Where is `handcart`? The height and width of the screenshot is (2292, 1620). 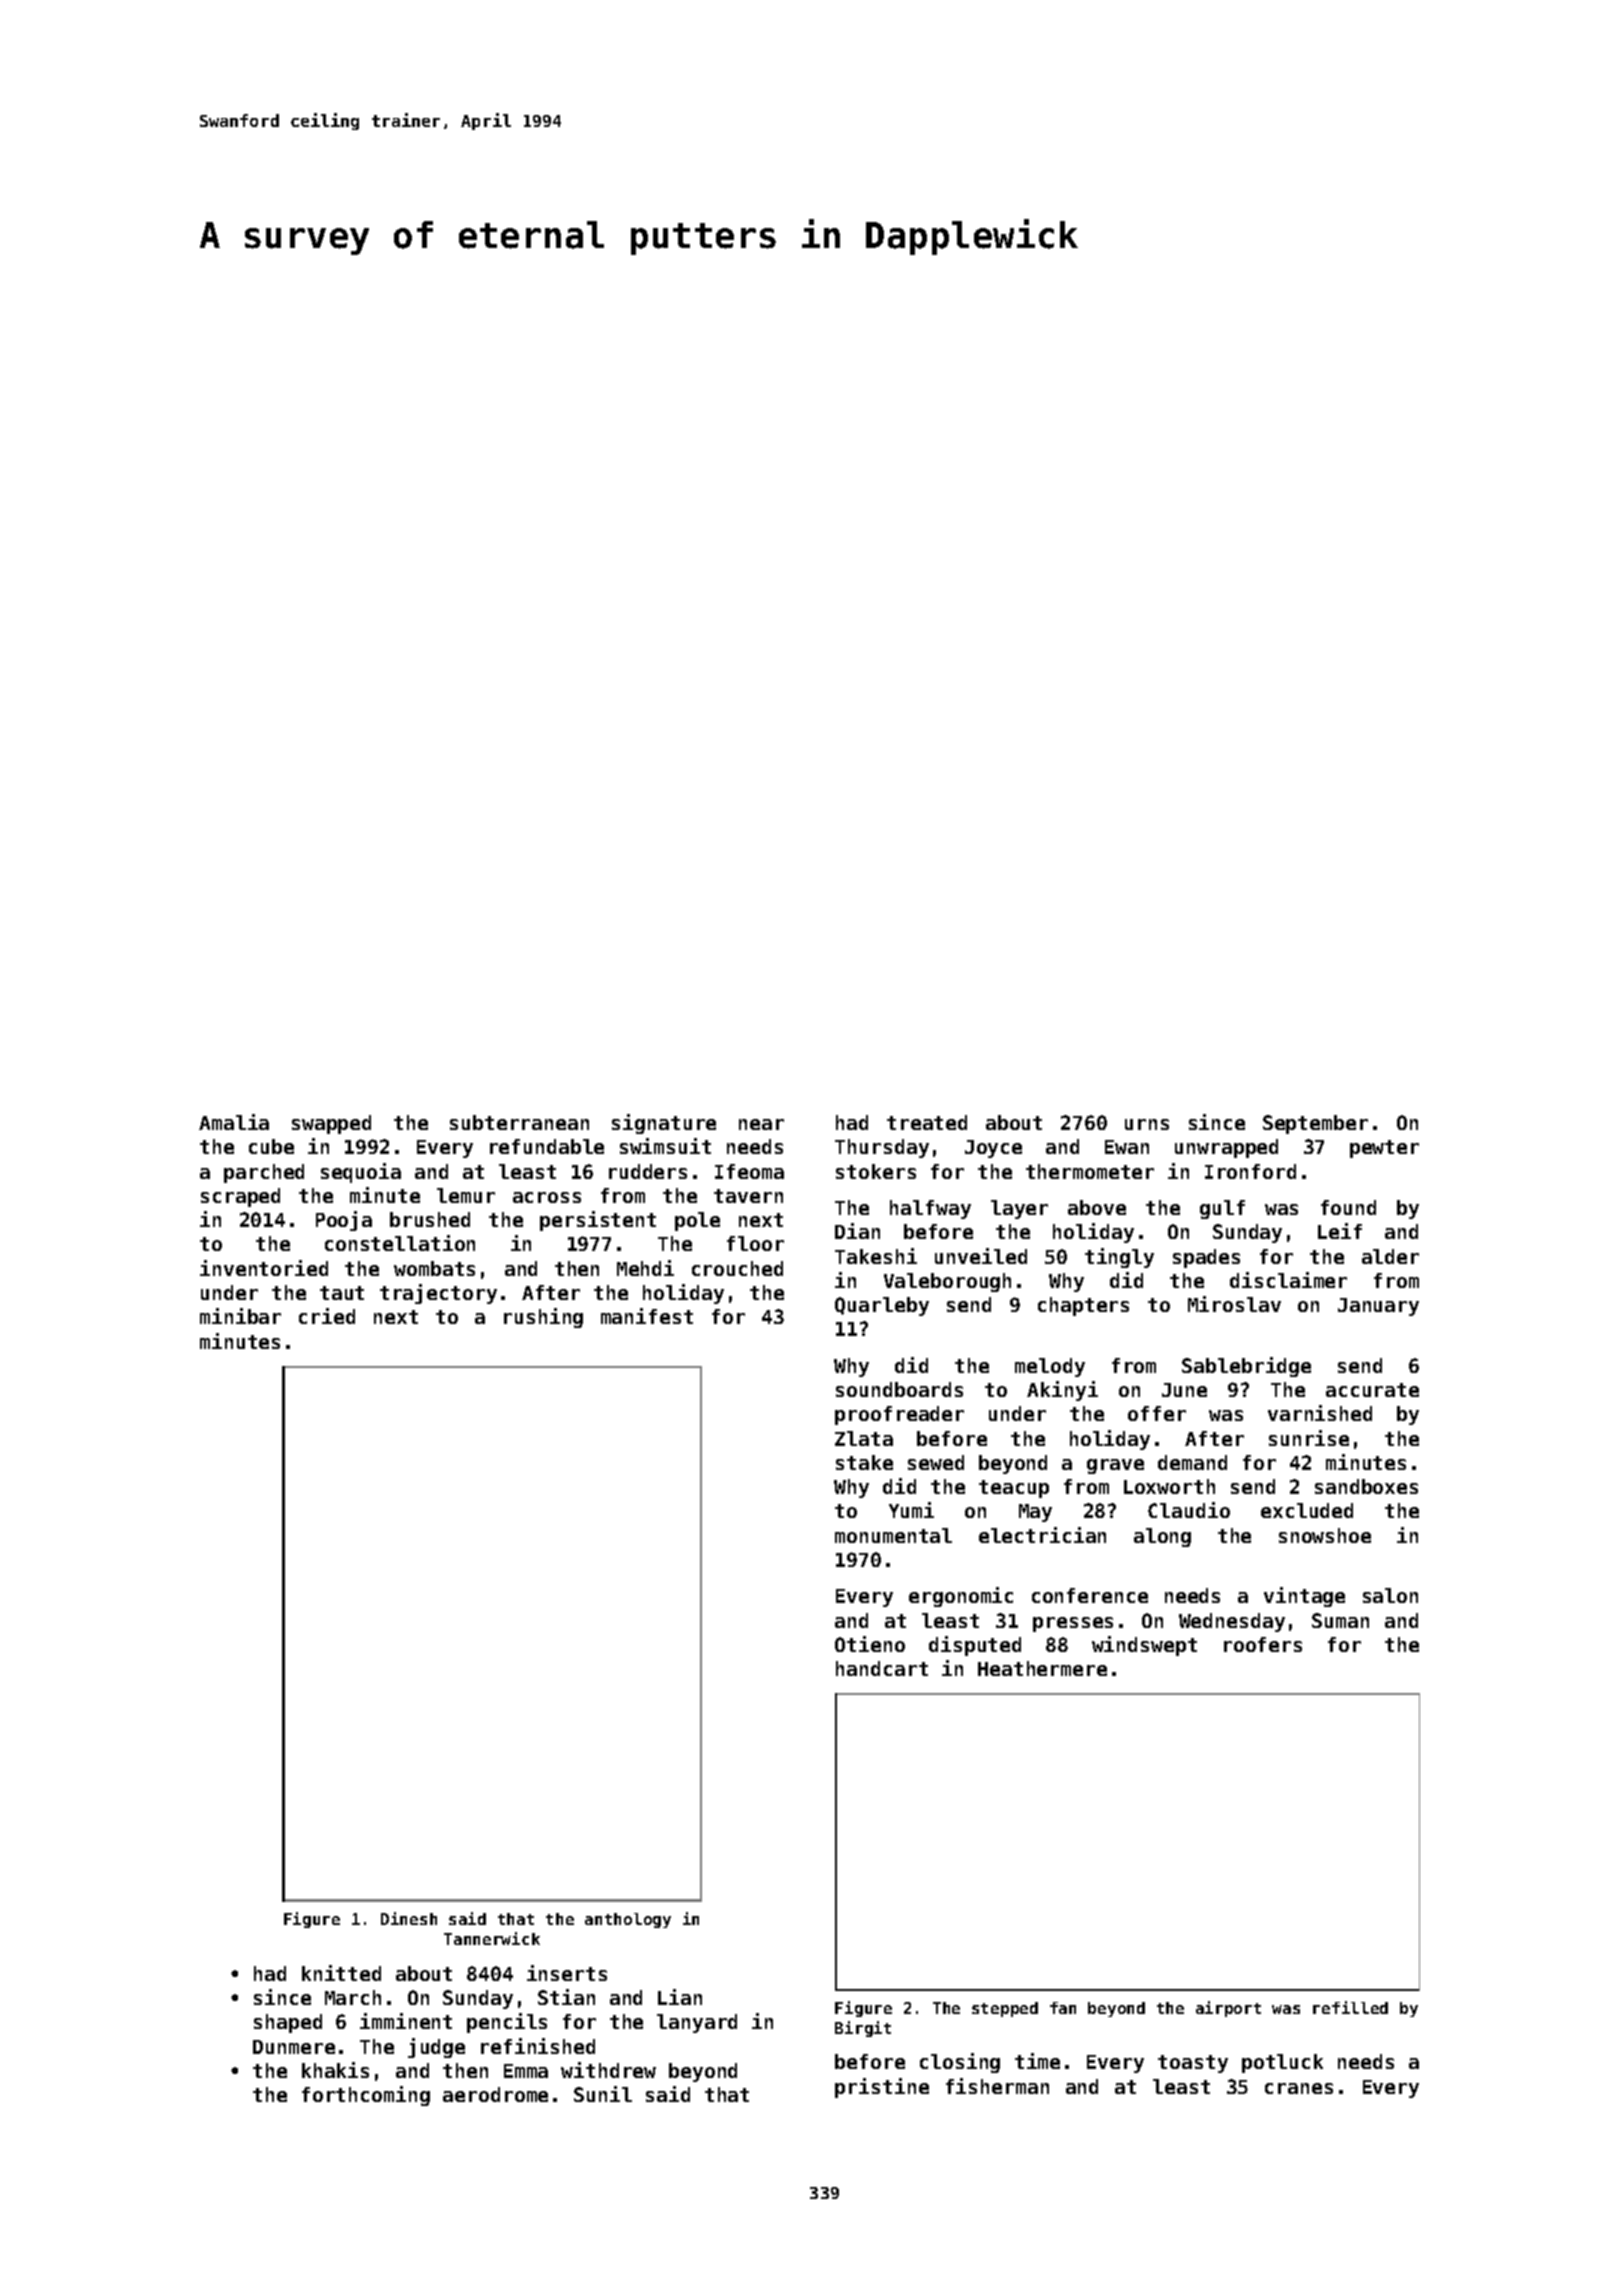 handcart is located at coordinates (882, 1668).
